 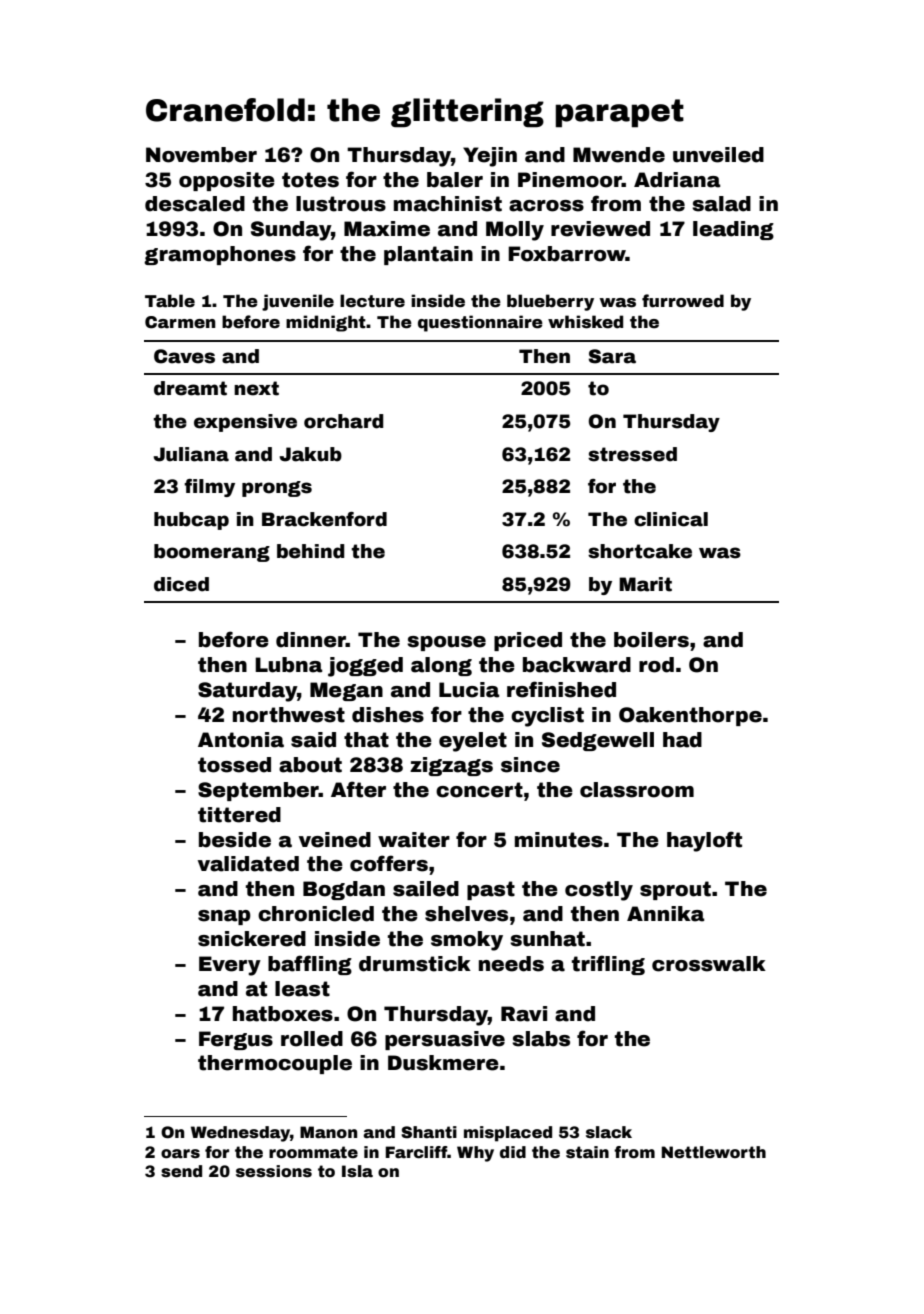 What do you see at coordinates (480, 323) in the page?
I see `questionnaire` at bounding box center [480, 323].
